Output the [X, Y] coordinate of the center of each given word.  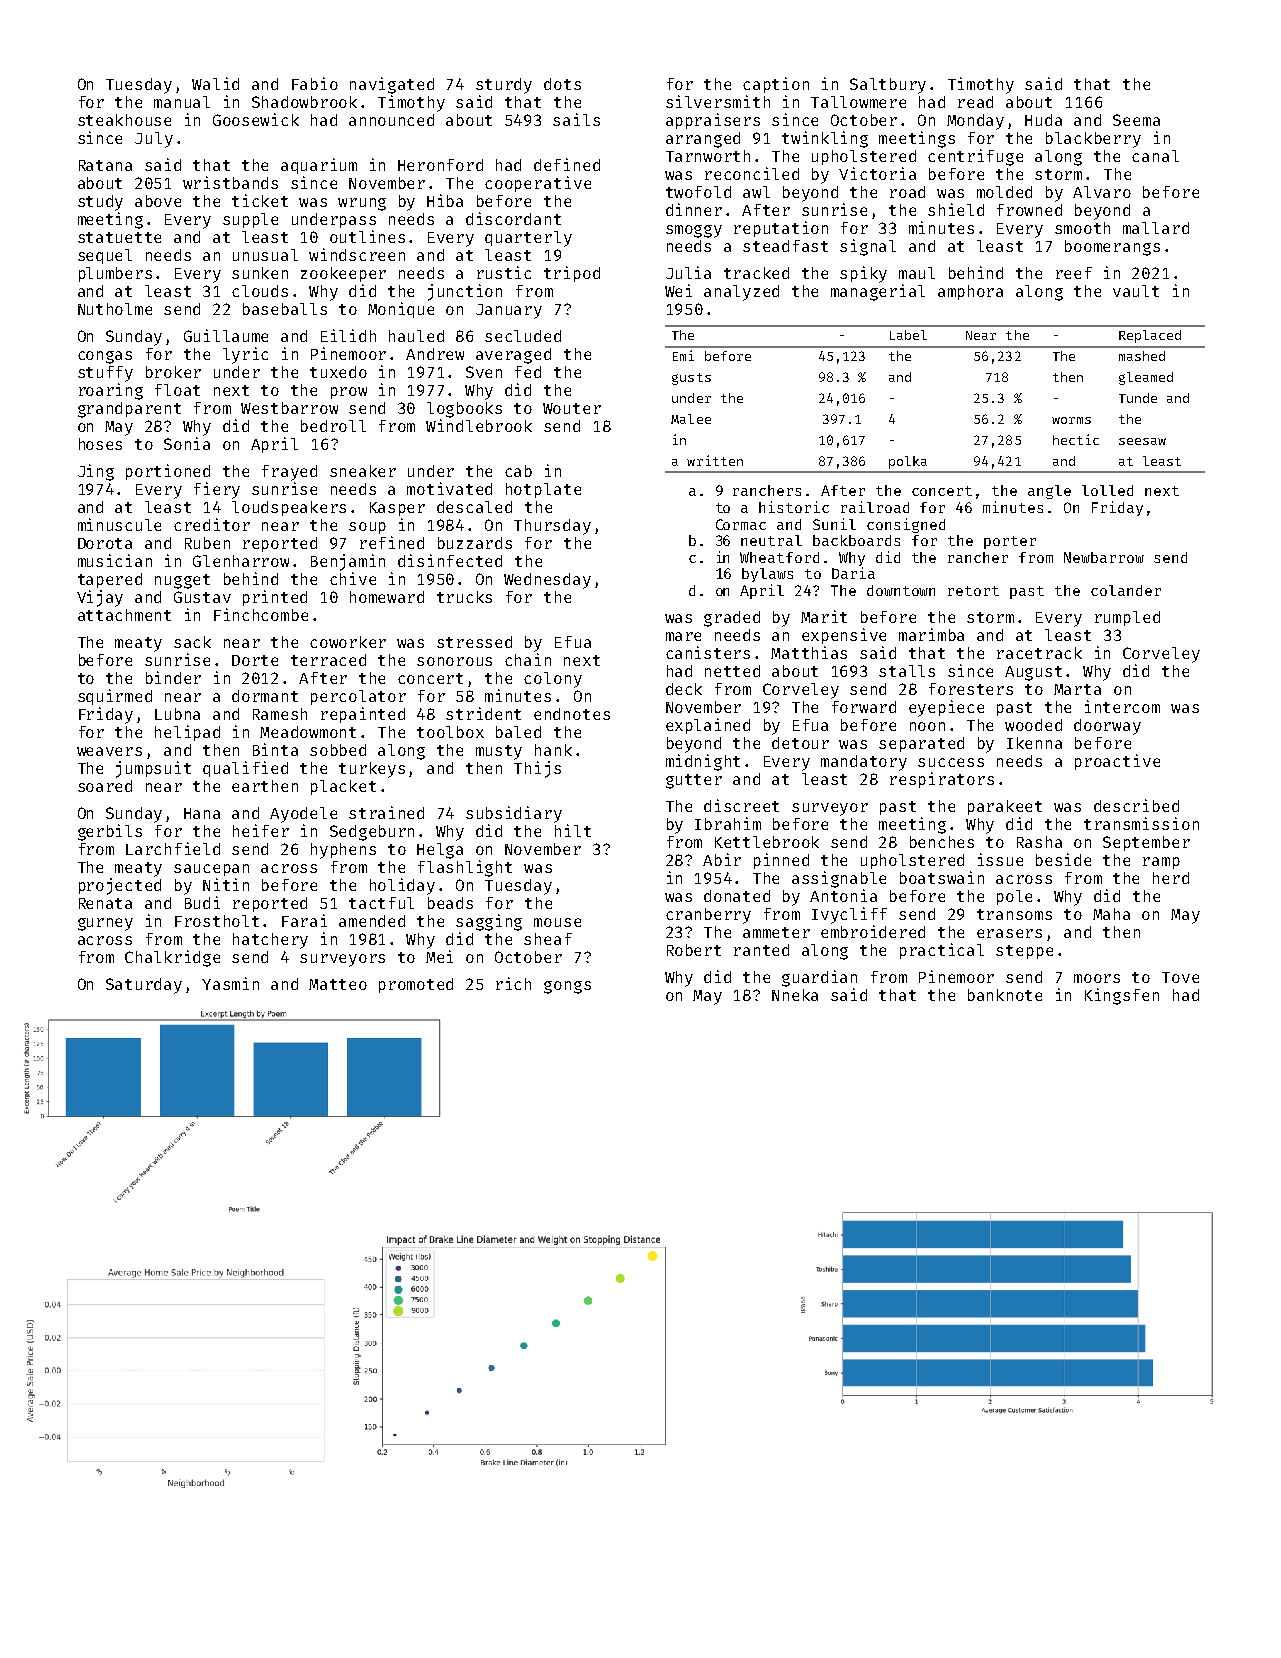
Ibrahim [728, 823]
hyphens [343, 851]
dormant [265, 696]
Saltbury [888, 86]
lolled [1107, 490]
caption [776, 85]
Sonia [187, 443]
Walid [215, 83]
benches [942, 842]
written [715, 460]
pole [1014, 897]
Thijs [537, 769]
